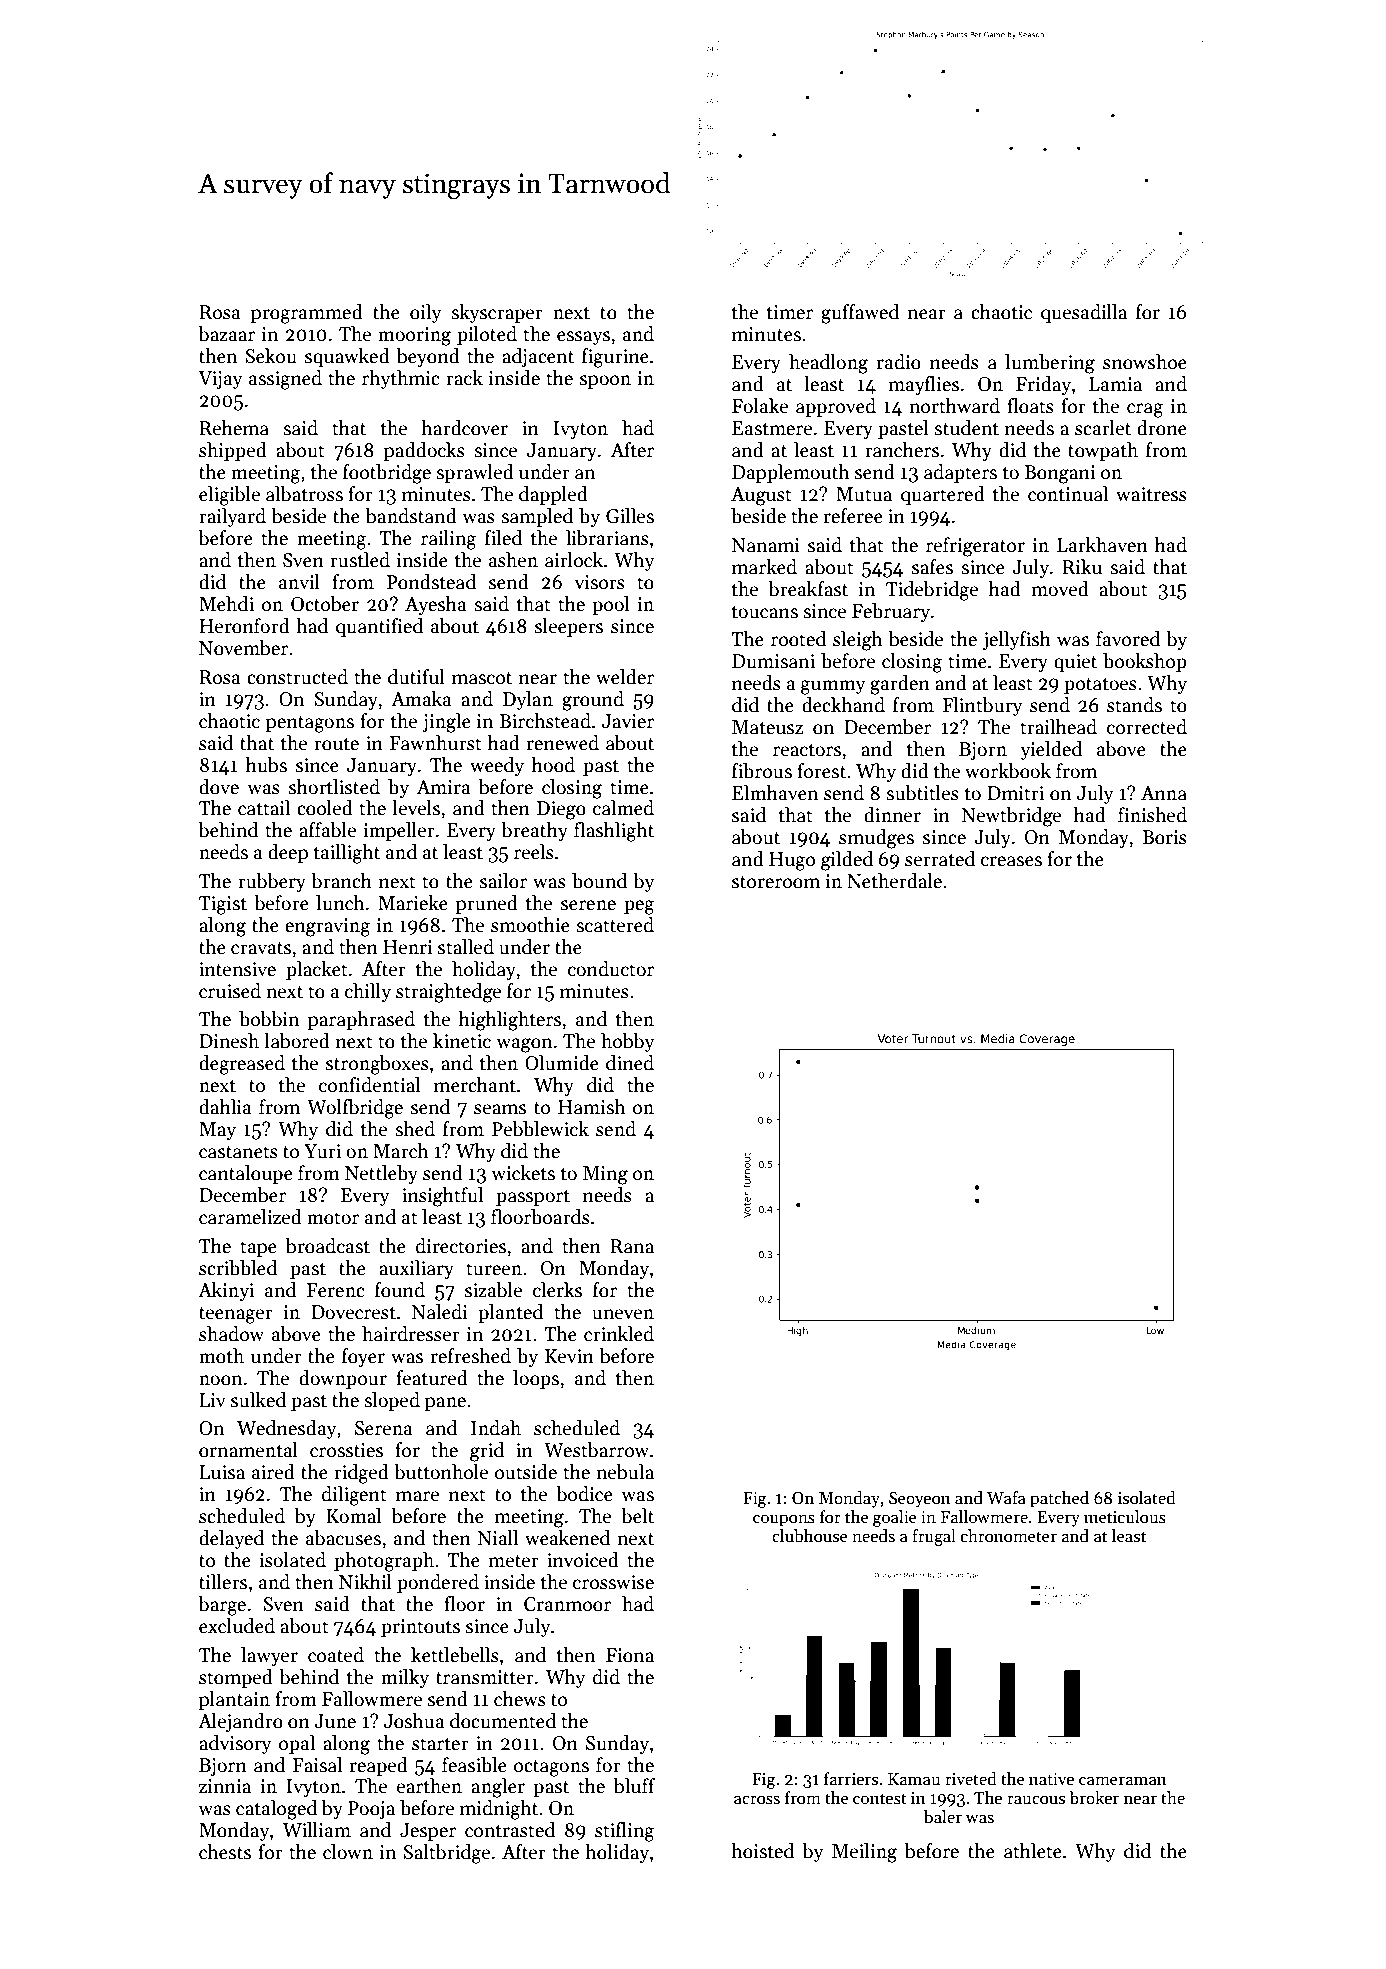 This page has width=1386, height=1969. I want to click on calmed, so click(623, 808).
